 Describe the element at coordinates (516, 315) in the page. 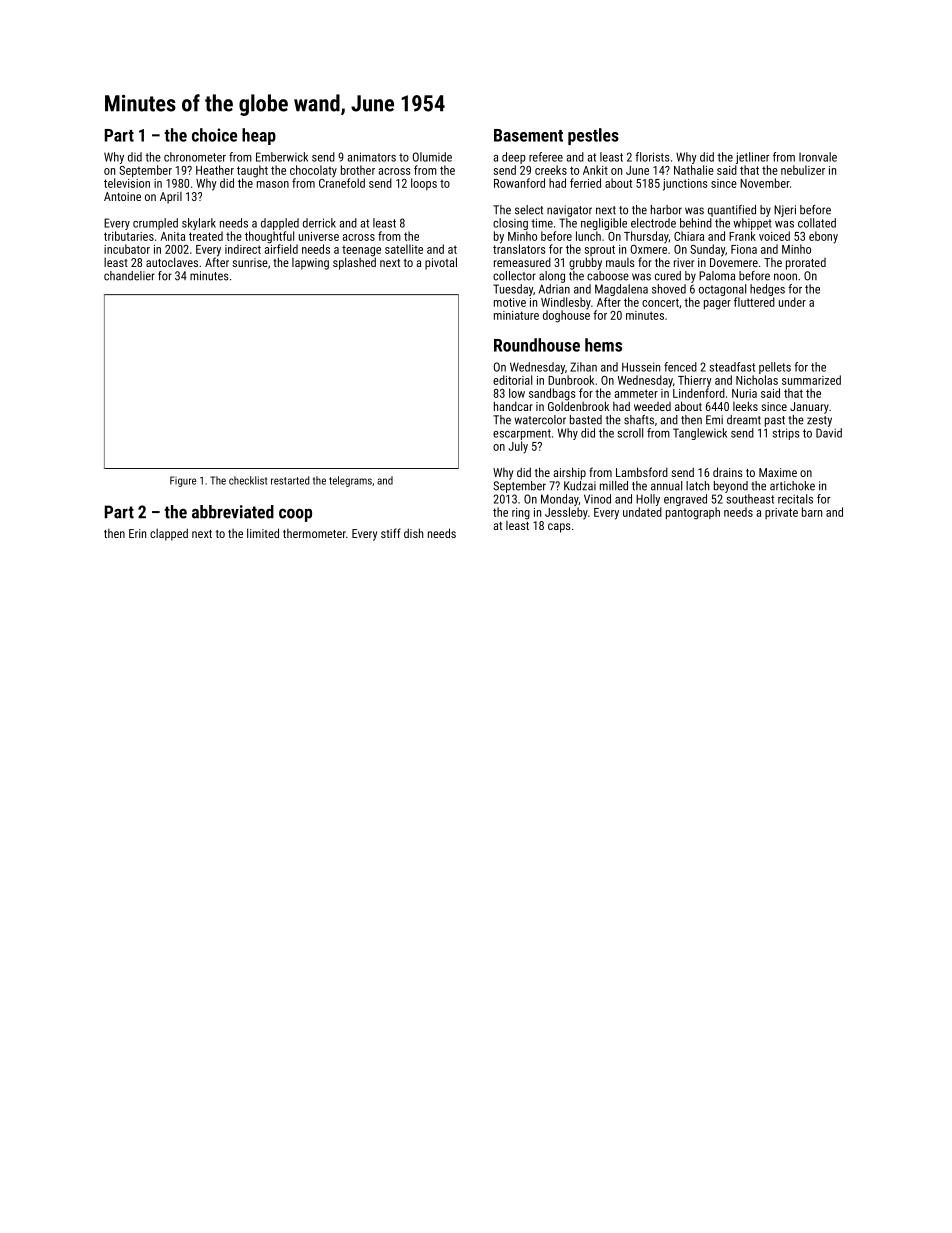

I see `miniature` at that location.
